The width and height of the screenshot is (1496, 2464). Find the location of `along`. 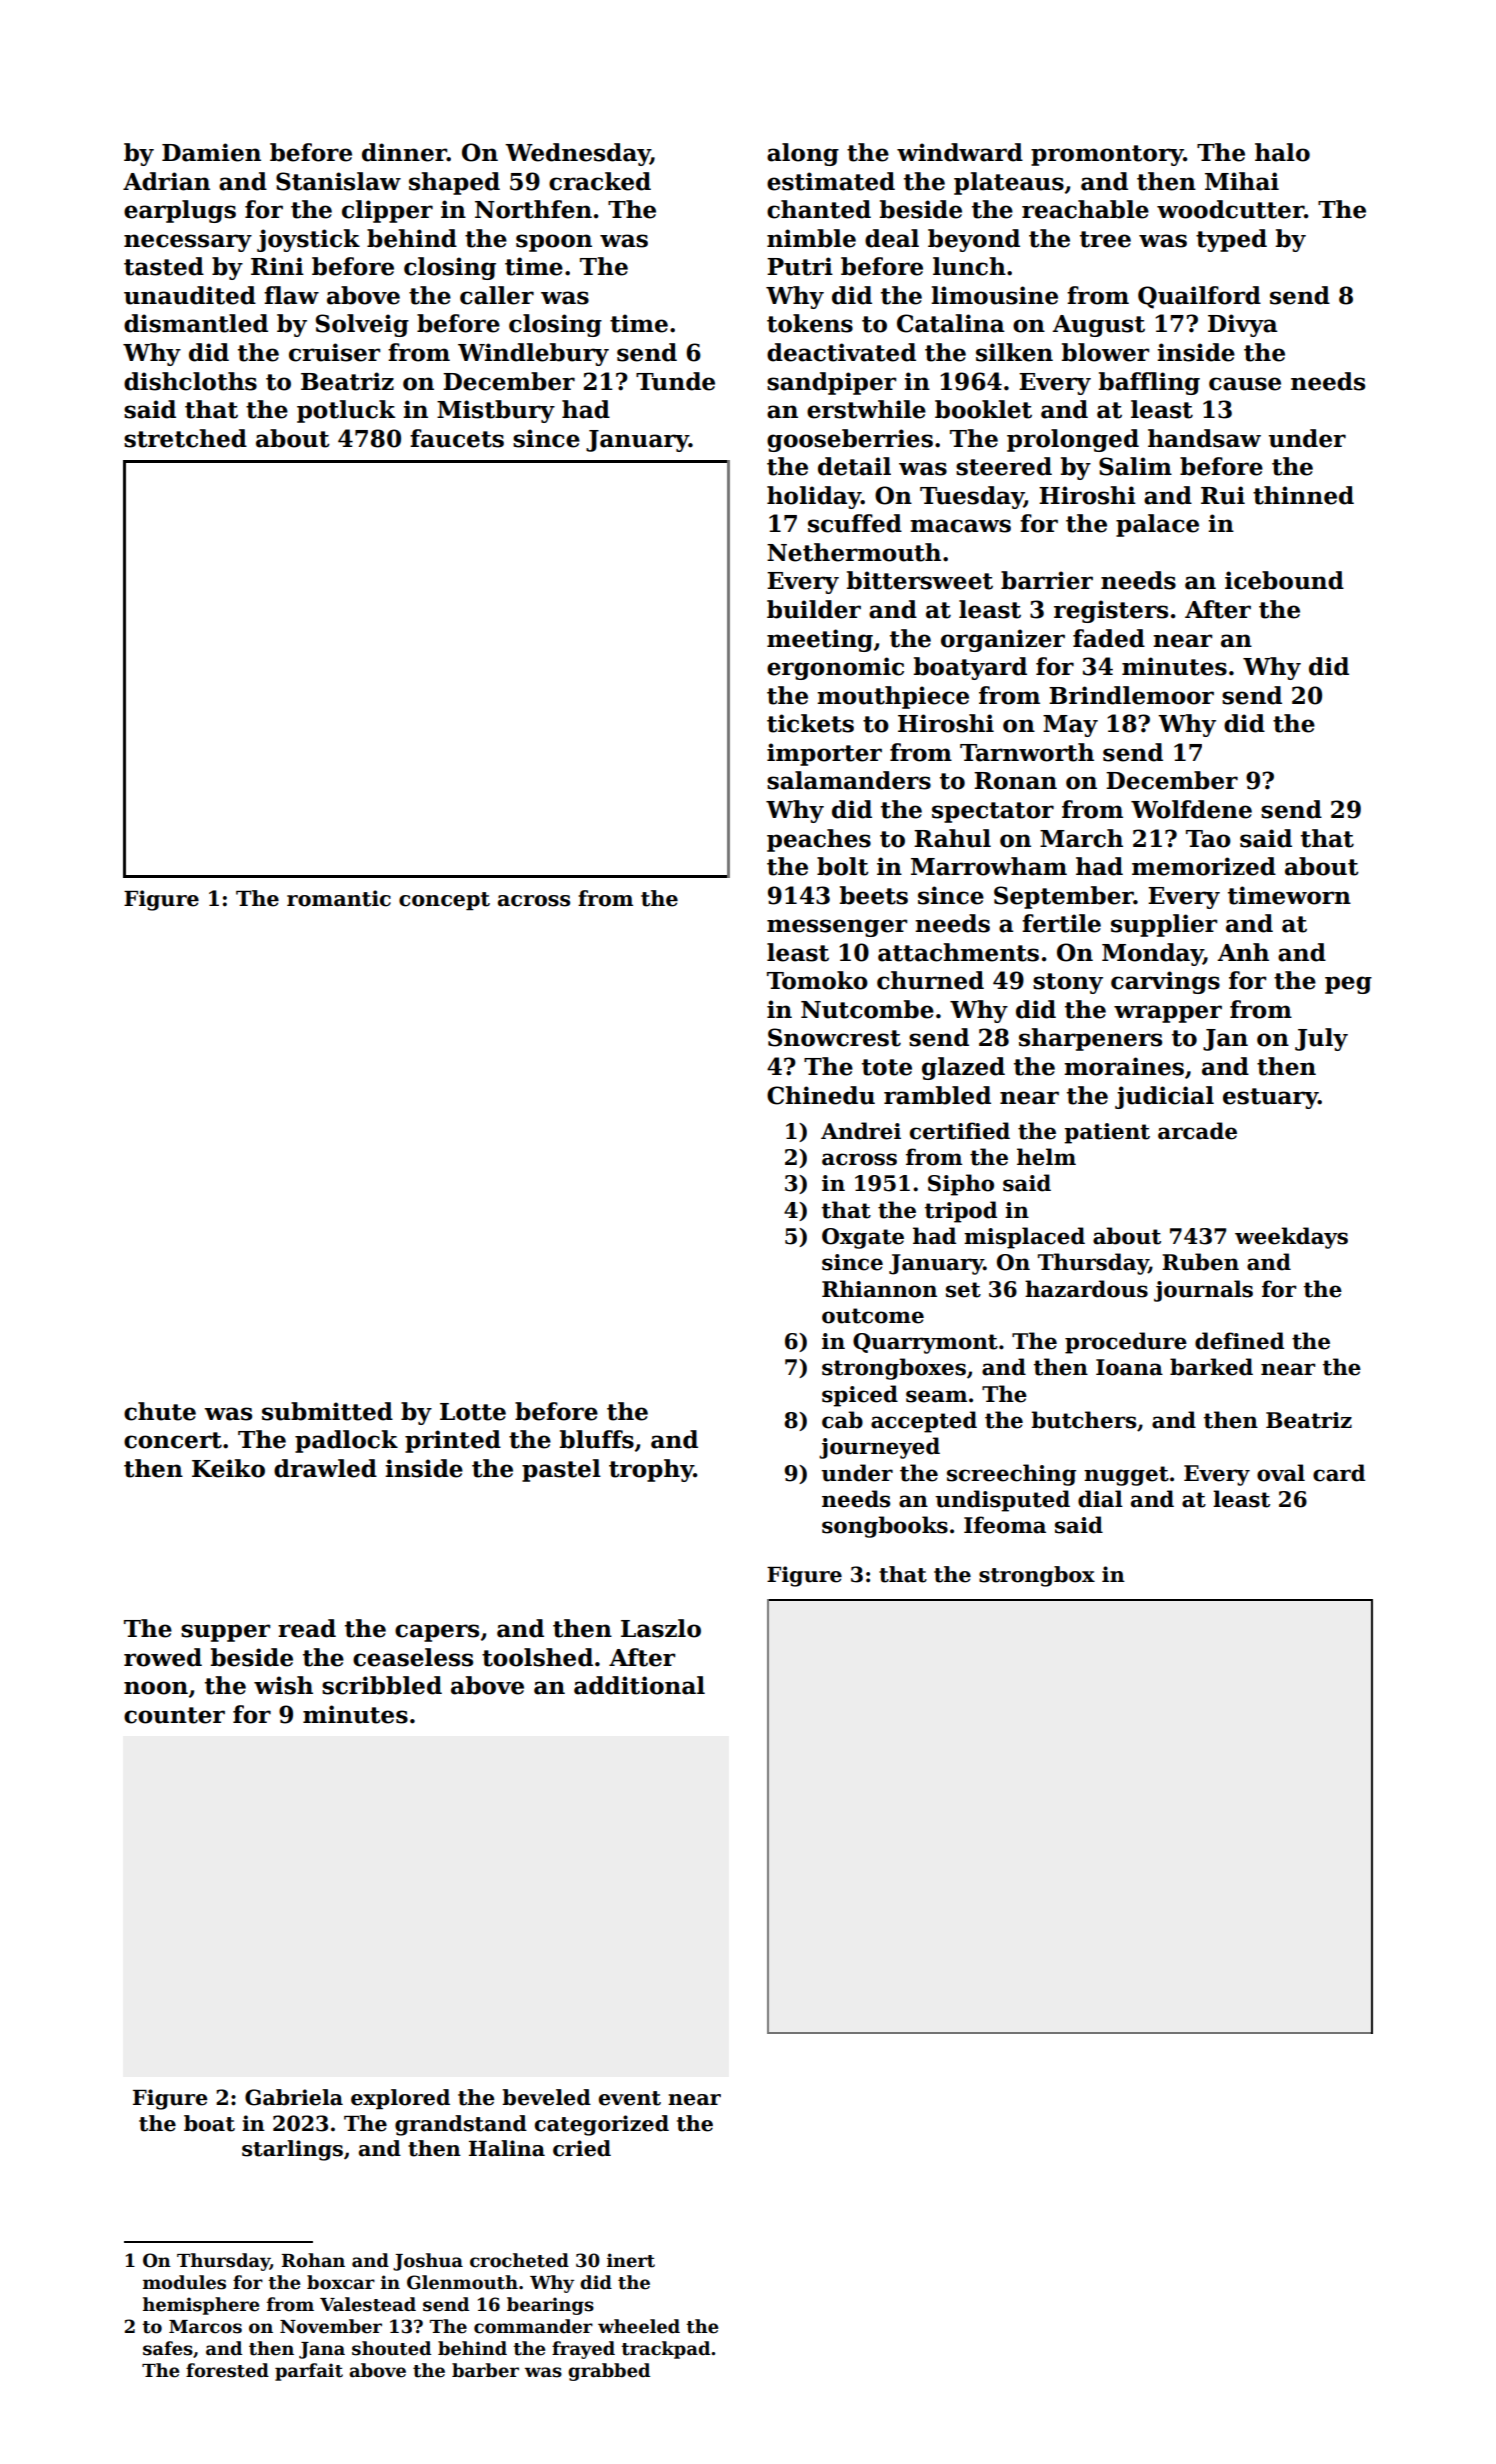

along is located at coordinates (803, 154).
